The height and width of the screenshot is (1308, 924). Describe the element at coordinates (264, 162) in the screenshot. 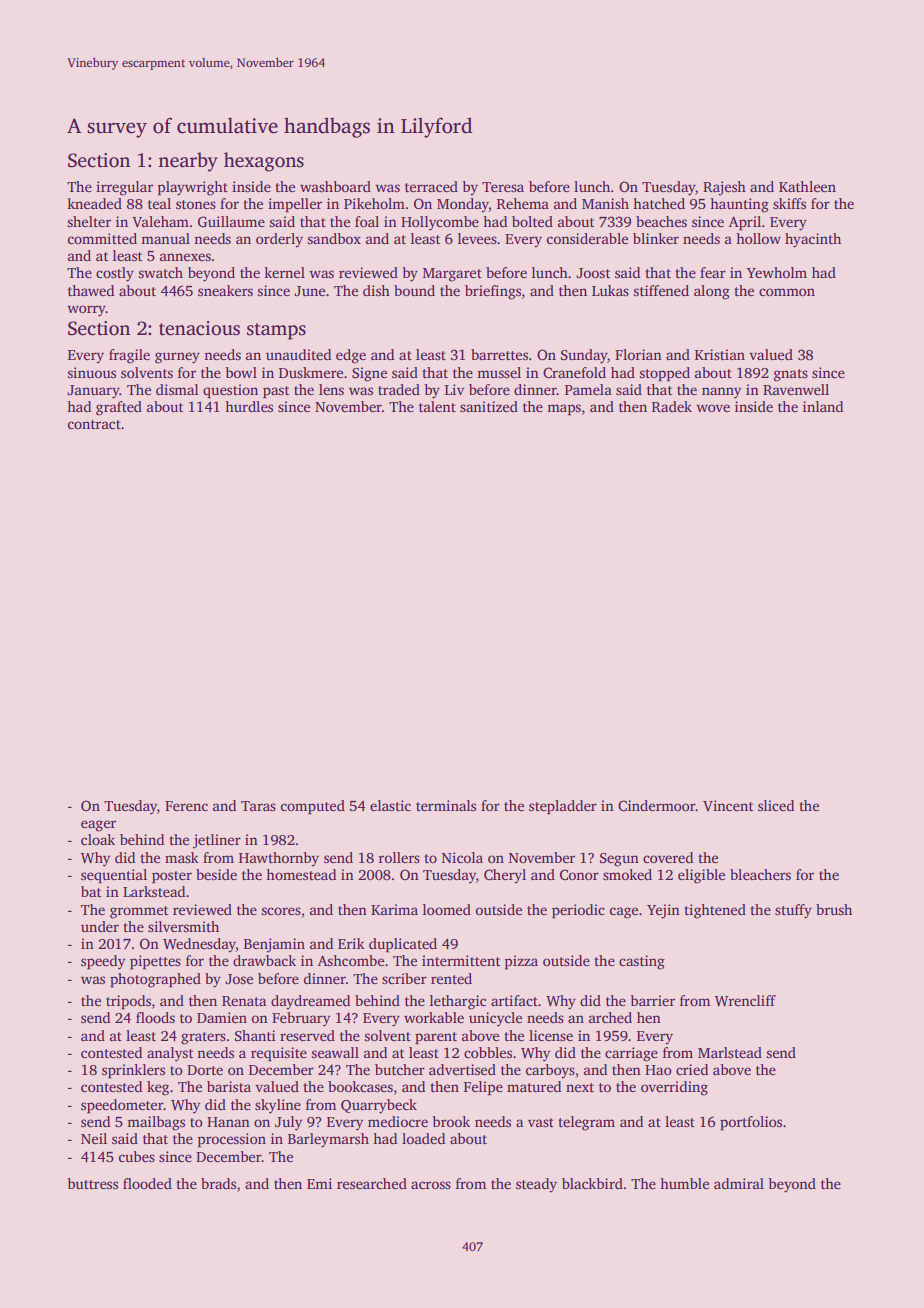

I see `hexagons` at that location.
